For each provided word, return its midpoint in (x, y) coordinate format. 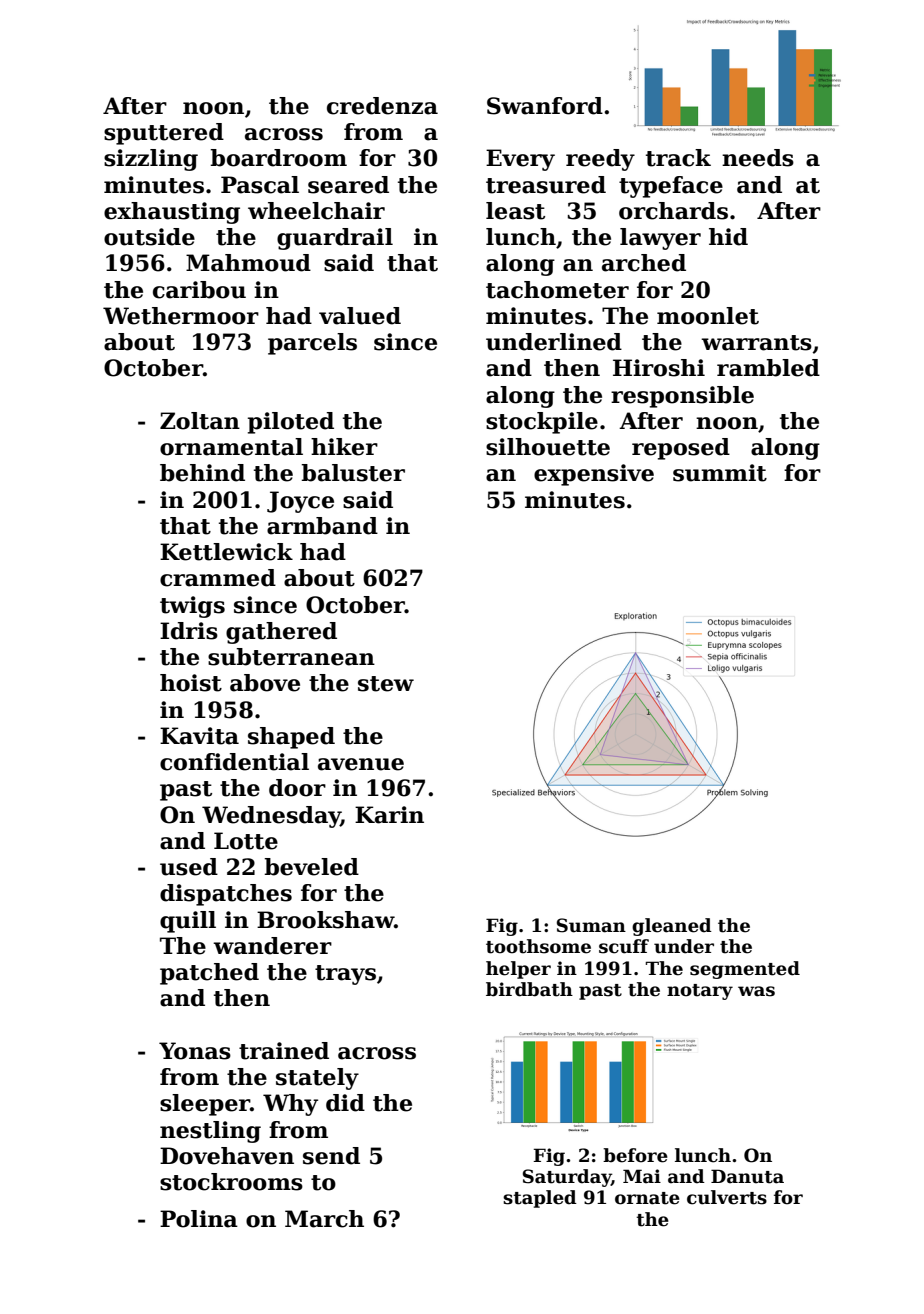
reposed (681, 449)
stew (386, 684)
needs (758, 158)
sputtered (164, 134)
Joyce (300, 502)
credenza (382, 106)
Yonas (195, 1051)
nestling (210, 1132)
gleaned (672, 927)
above (265, 683)
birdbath (529, 989)
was (756, 991)
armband (322, 526)
